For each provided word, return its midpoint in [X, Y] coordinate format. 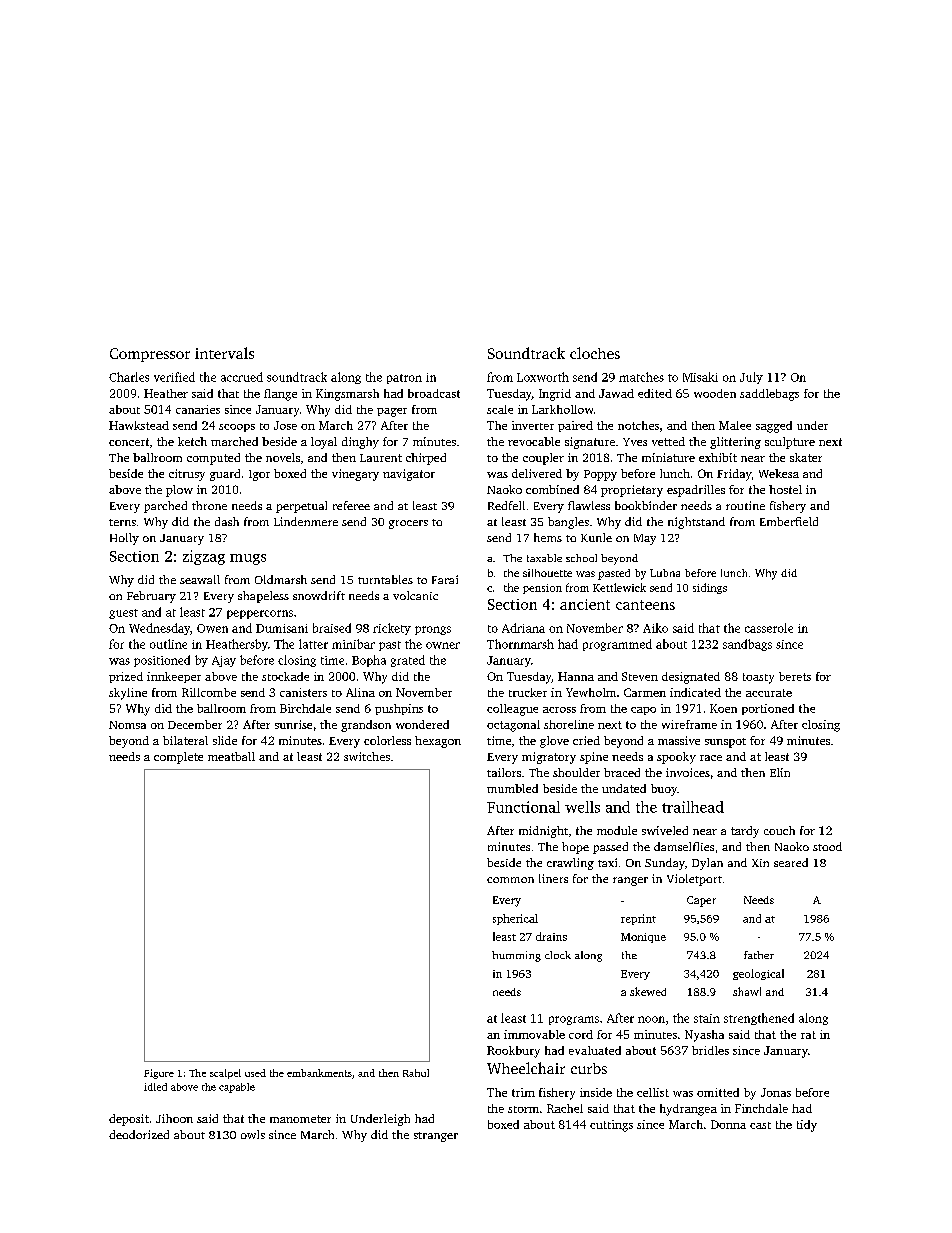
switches [367, 756]
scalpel [225, 1074]
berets [795, 676]
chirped [426, 459]
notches [638, 425]
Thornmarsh [520, 644]
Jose [285, 425]
